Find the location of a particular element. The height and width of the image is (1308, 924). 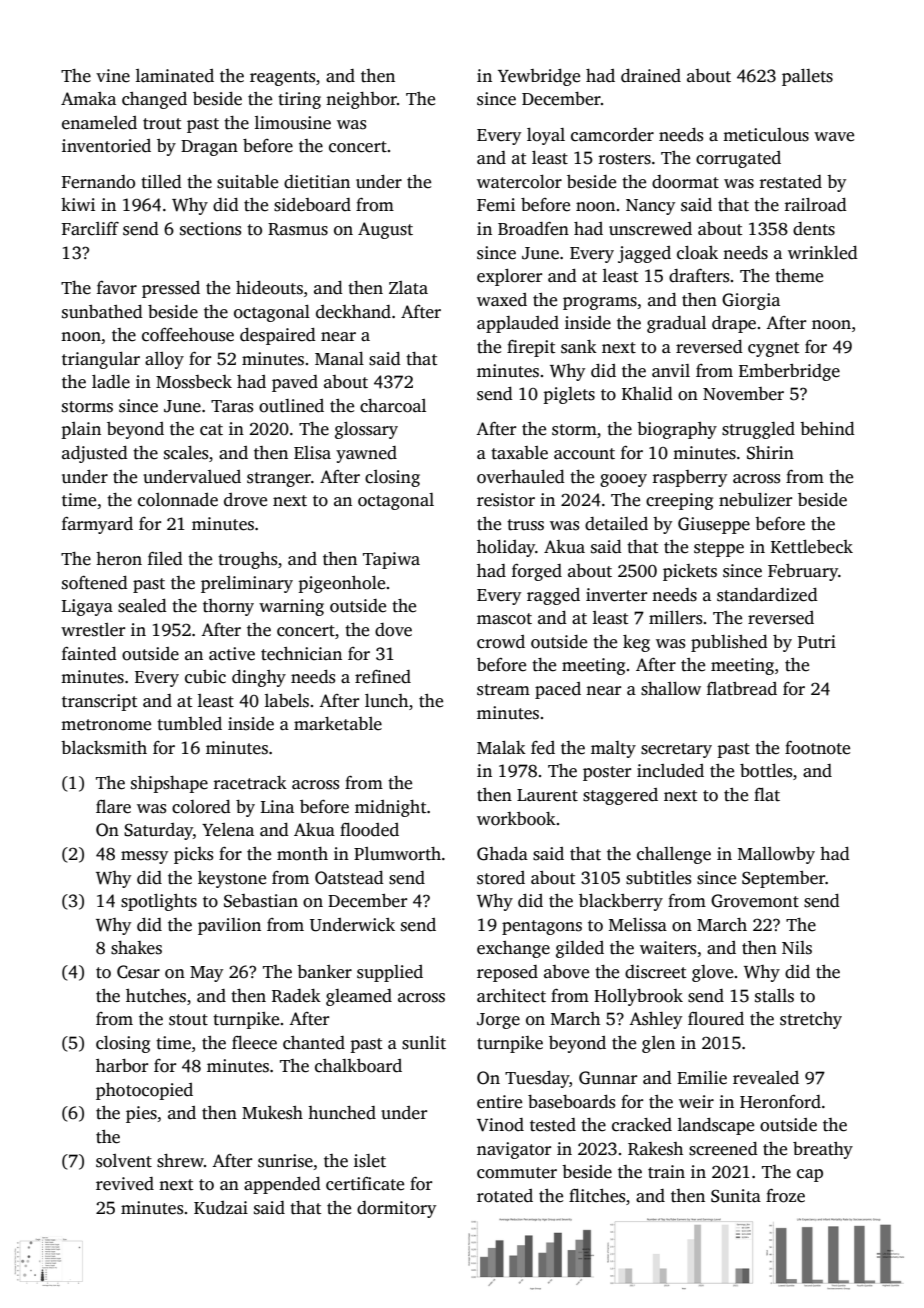

Kettlebeck is located at coordinates (812, 547).
